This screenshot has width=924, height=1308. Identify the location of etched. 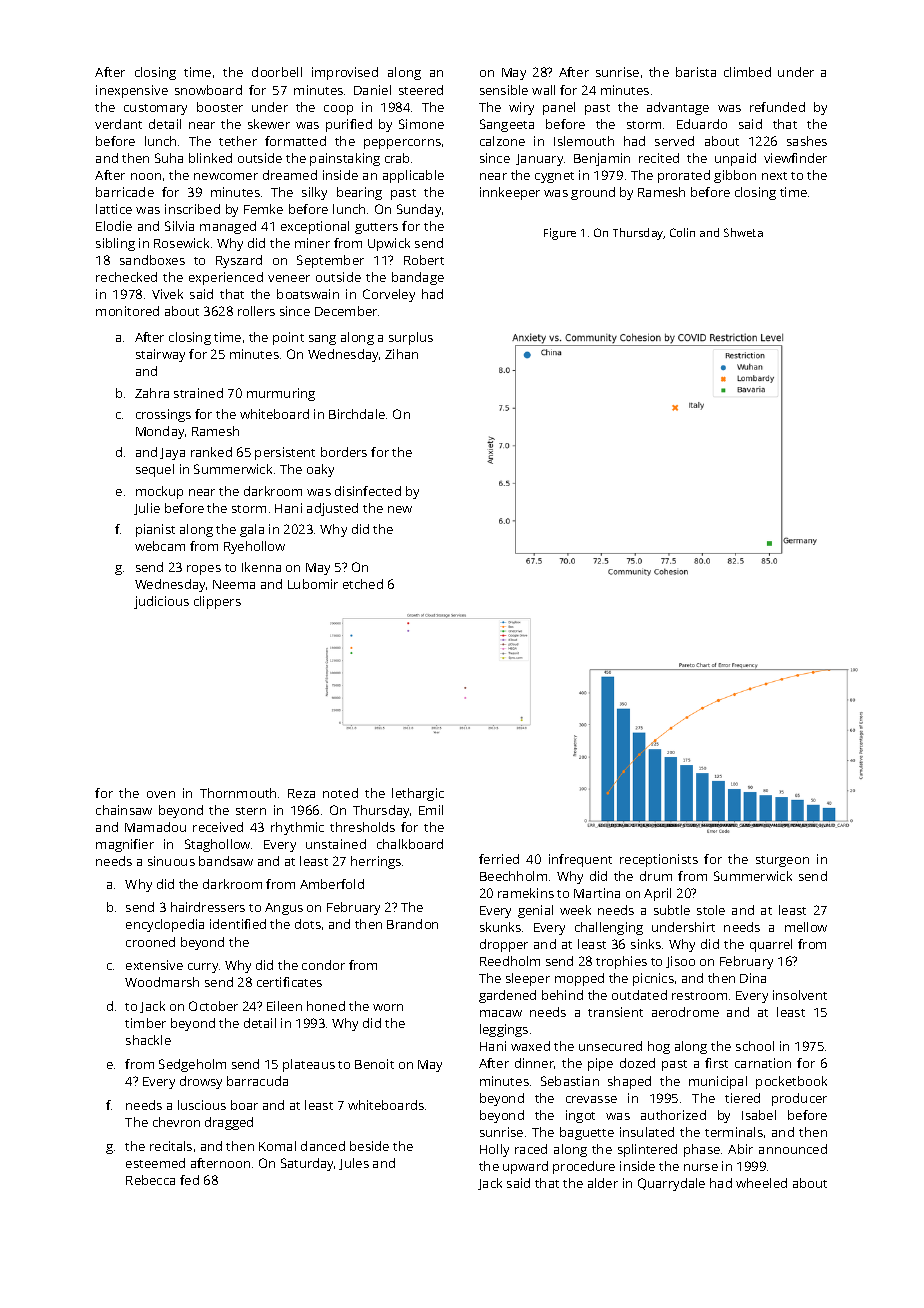
(363, 584).
